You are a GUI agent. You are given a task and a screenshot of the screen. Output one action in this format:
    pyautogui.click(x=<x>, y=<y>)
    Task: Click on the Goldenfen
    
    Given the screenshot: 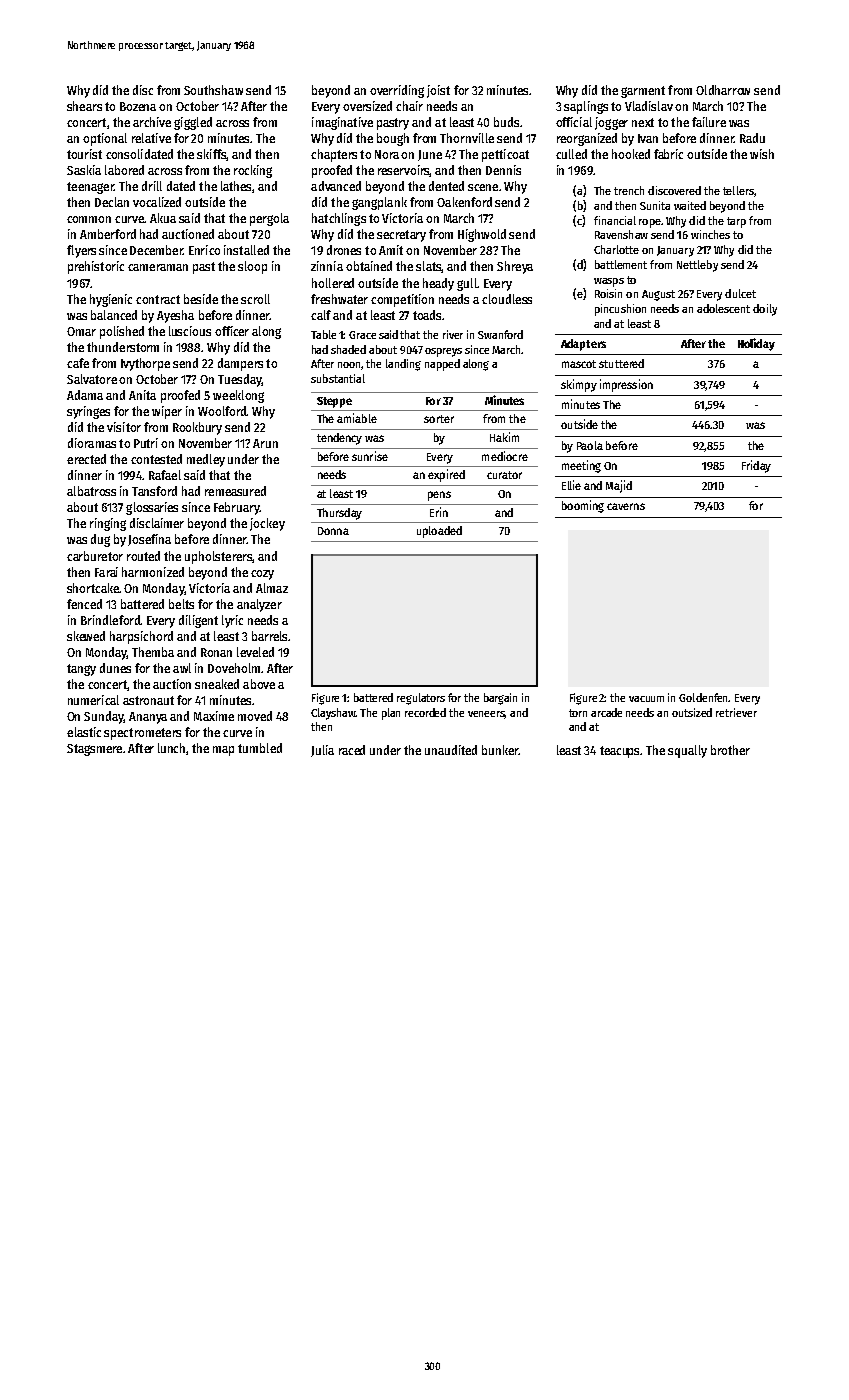 What is the action you would take?
    pyautogui.click(x=704, y=697)
